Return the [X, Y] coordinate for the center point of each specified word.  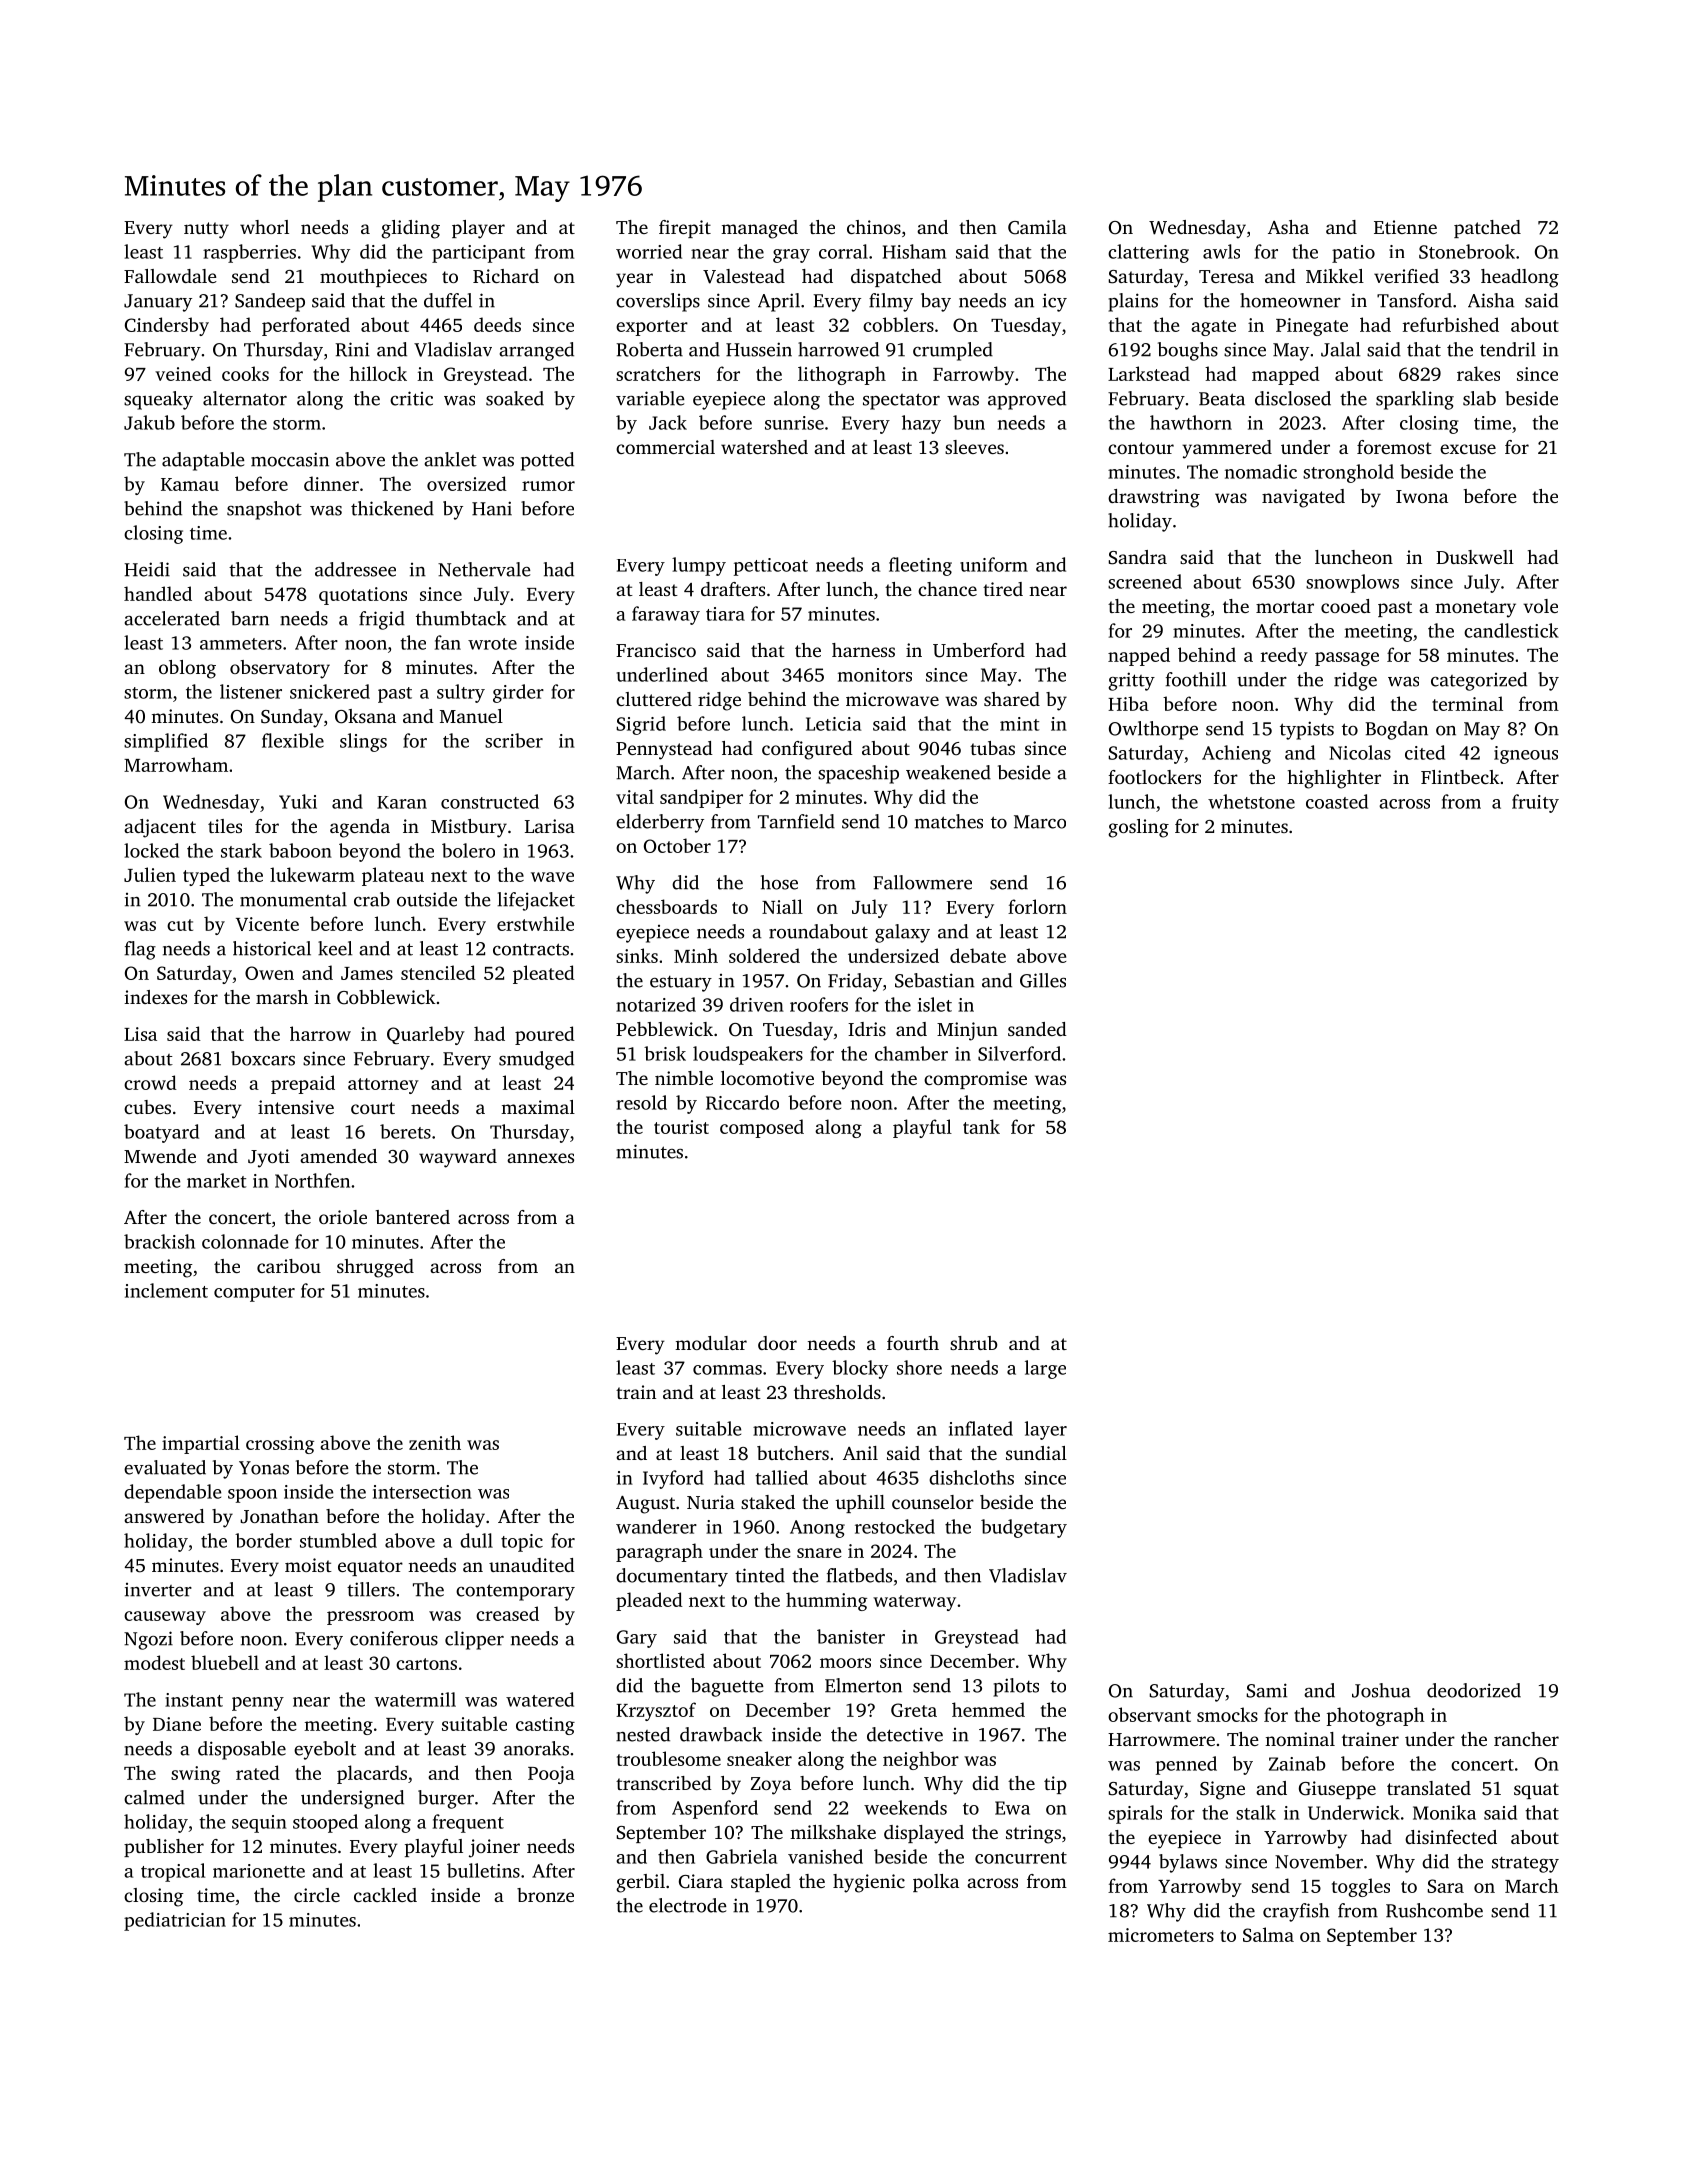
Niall [782, 906]
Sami [1266, 1690]
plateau [393, 876]
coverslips [658, 302]
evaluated [165, 1467]
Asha [1288, 227]
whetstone [1251, 801]
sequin [259, 1824]
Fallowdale [170, 276]
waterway [914, 1603]
